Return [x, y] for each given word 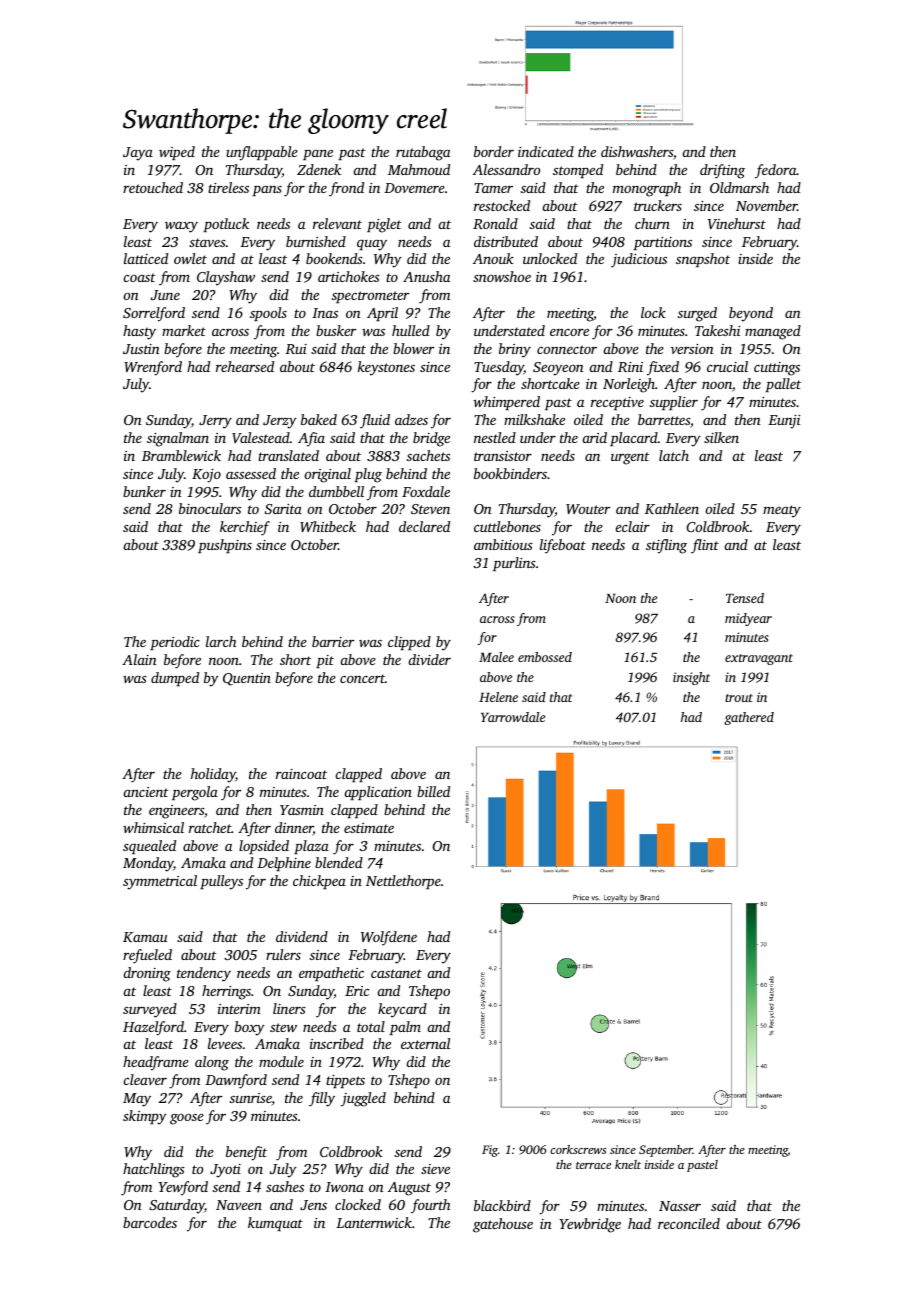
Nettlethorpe [403, 882]
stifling [666, 546]
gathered [749, 718]
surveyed [150, 1010]
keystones [386, 368]
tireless [228, 187]
